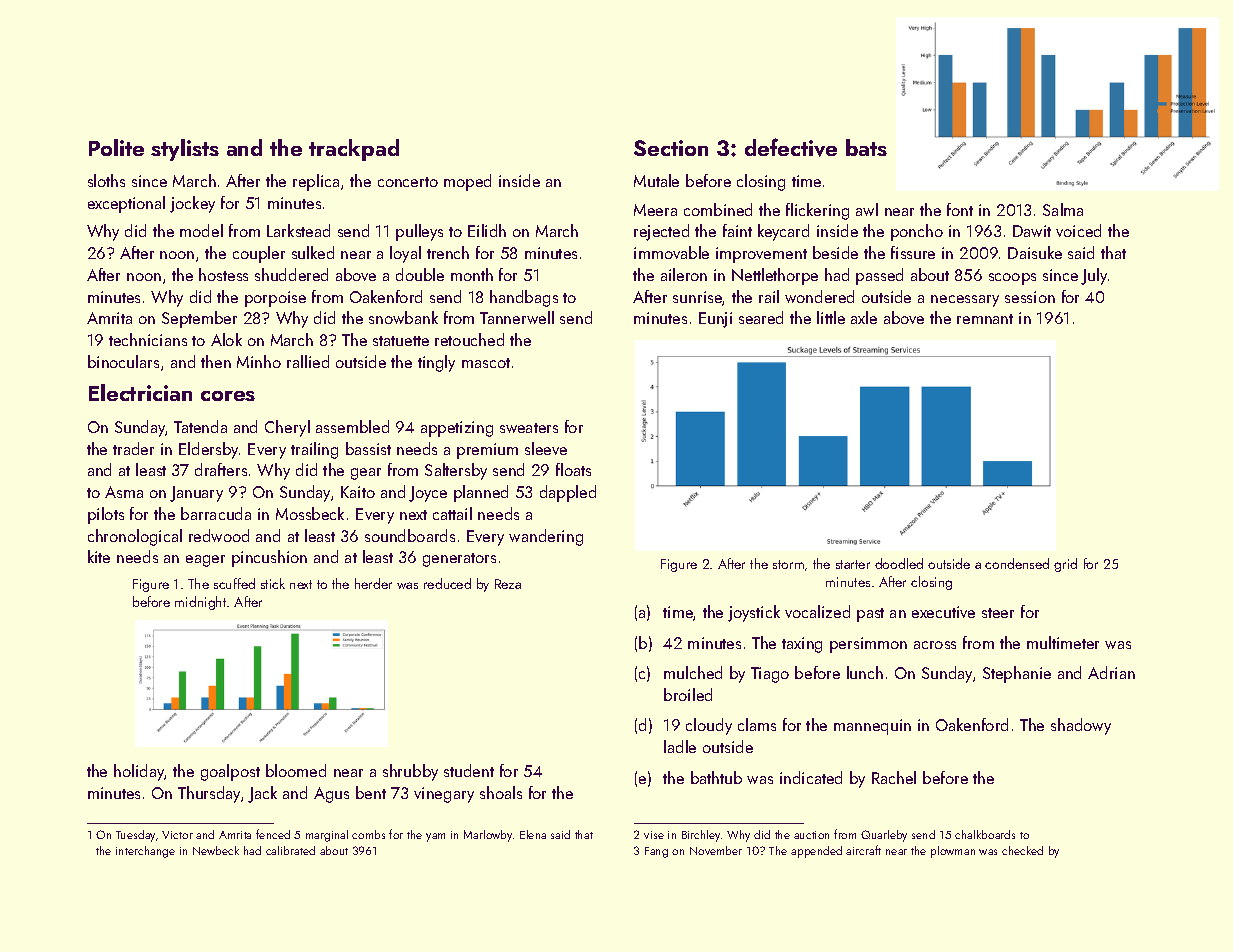 This screenshot has height=952, width=1233. Describe the element at coordinates (139, 772) in the screenshot. I see `holiday` at that location.
